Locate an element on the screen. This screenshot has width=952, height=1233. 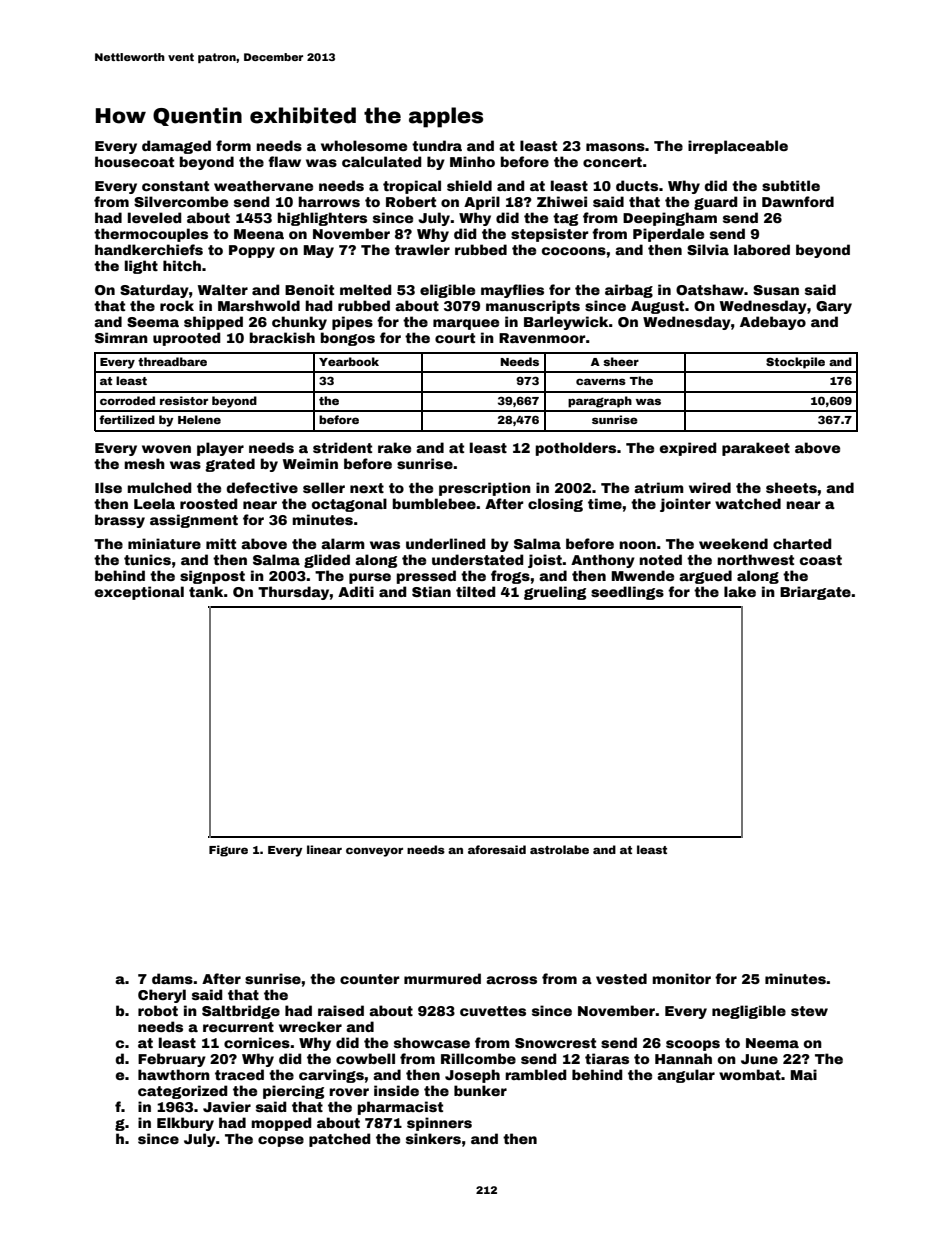
wrecker is located at coordinates (310, 1026).
